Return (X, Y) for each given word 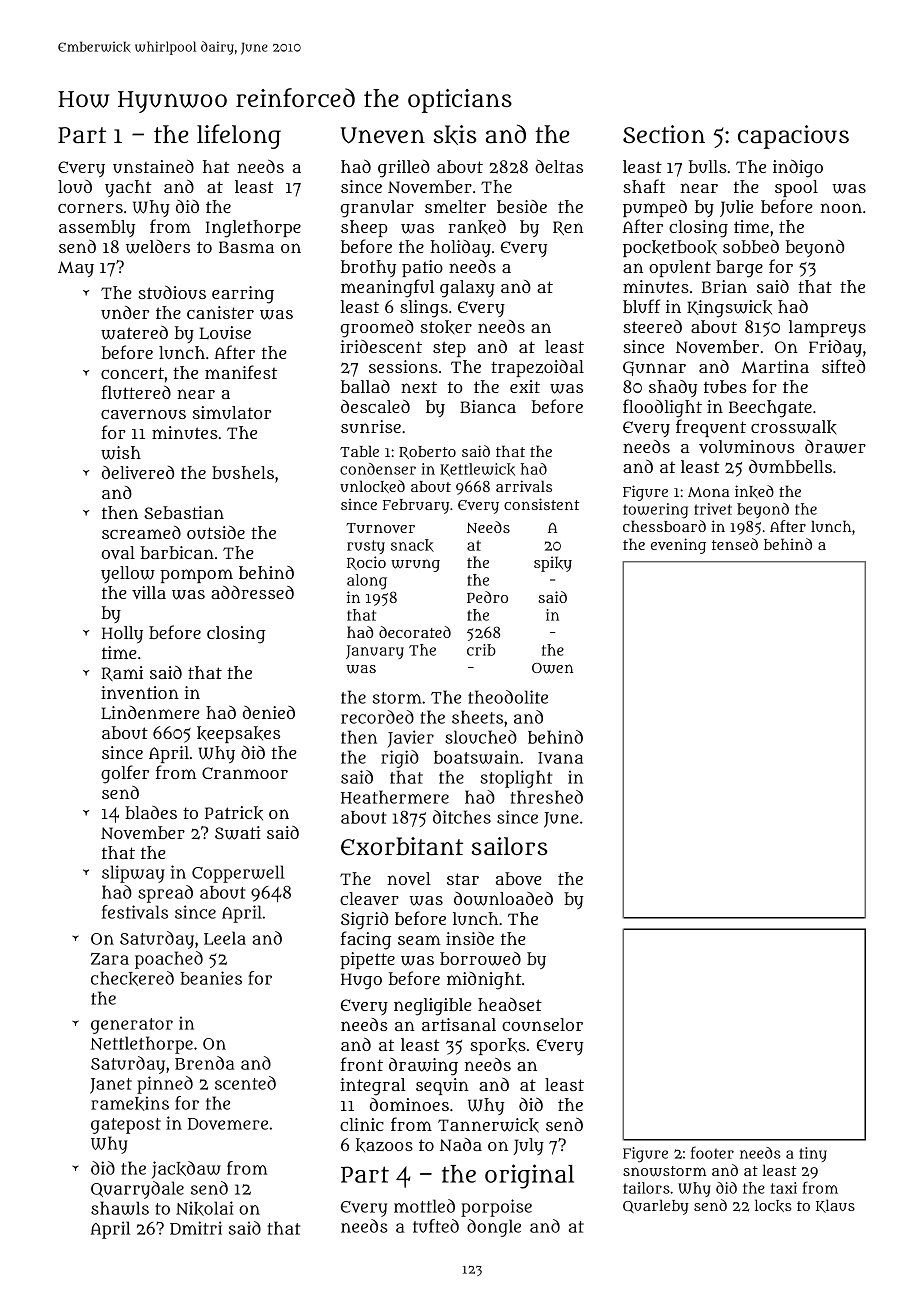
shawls (120, 1208)
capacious (793, 137)
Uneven (382, 135)
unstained (153, 166)
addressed (252, 592)
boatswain (476, 757)
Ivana (560, 758)
